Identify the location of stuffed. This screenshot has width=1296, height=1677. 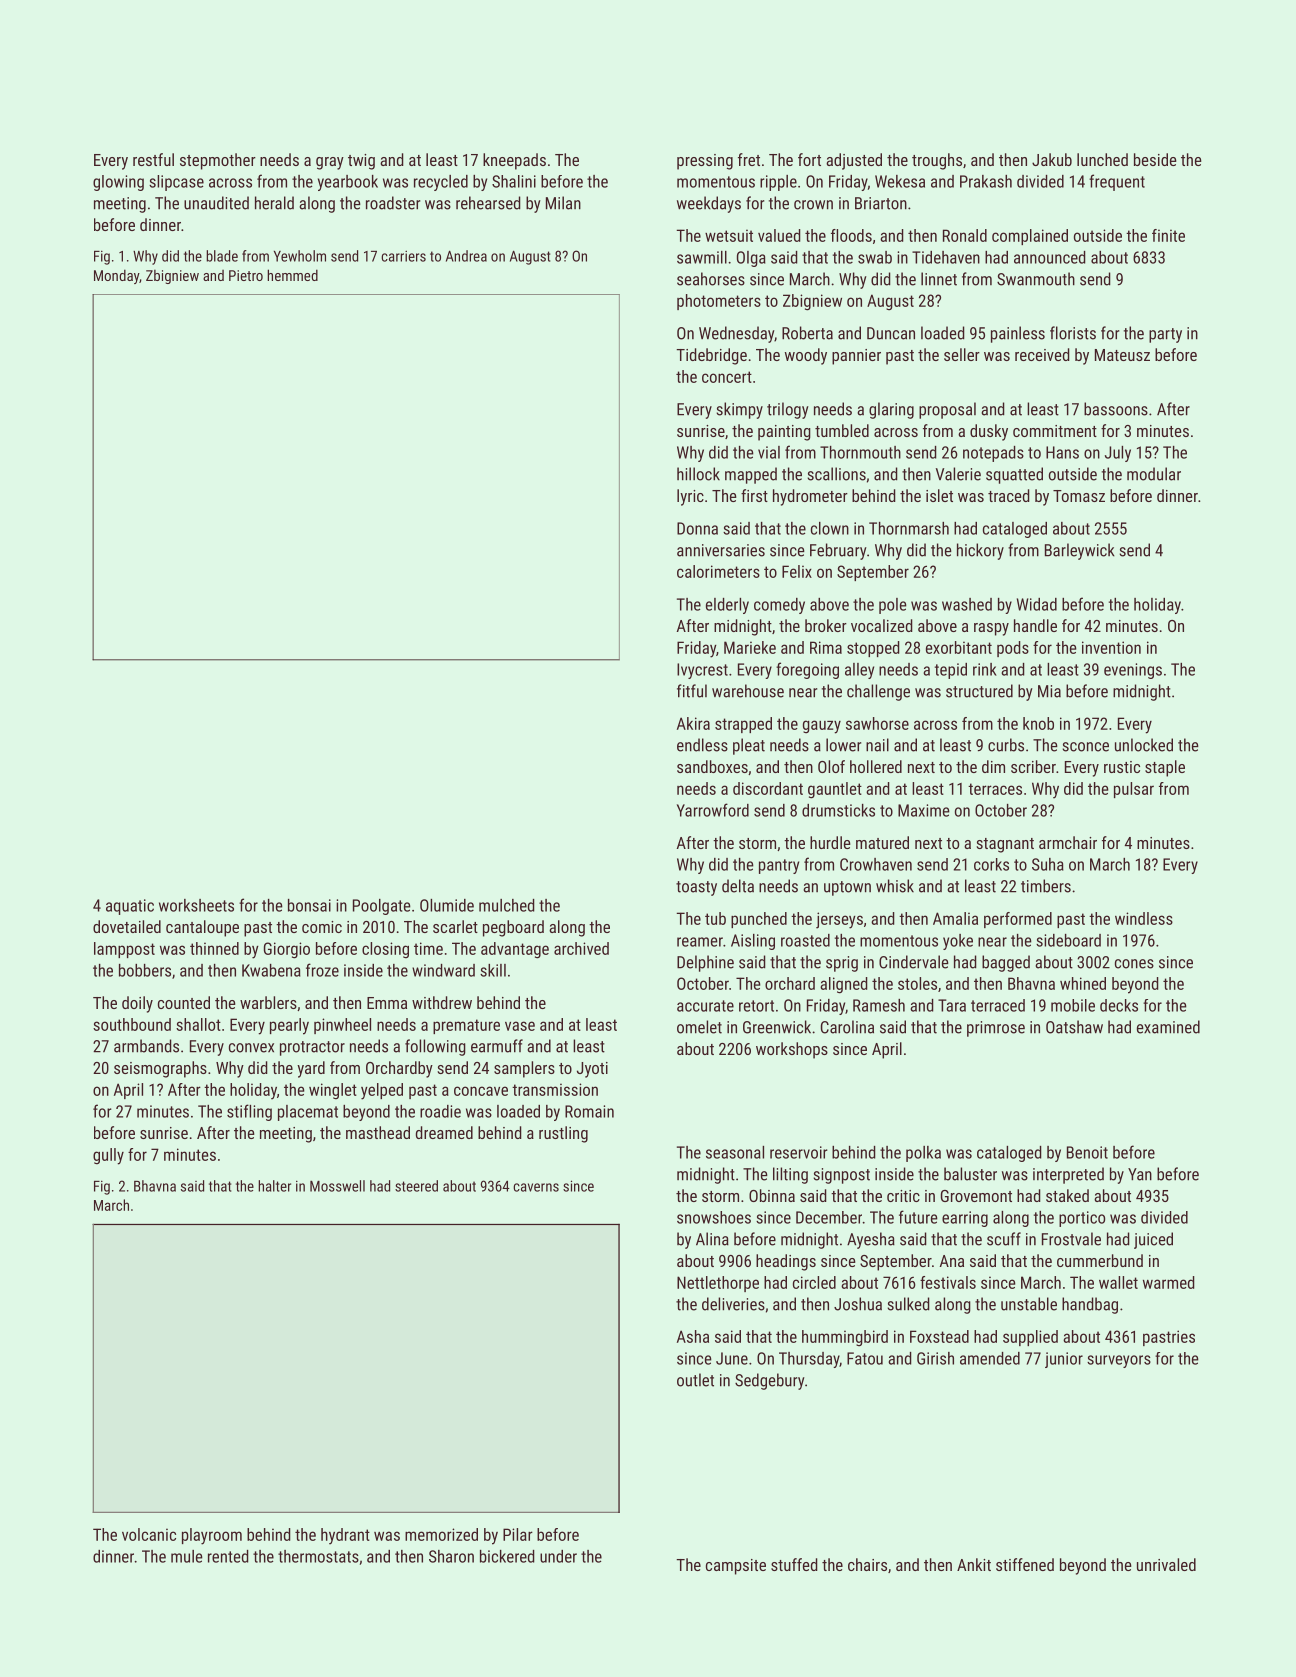
(794, 1564).
